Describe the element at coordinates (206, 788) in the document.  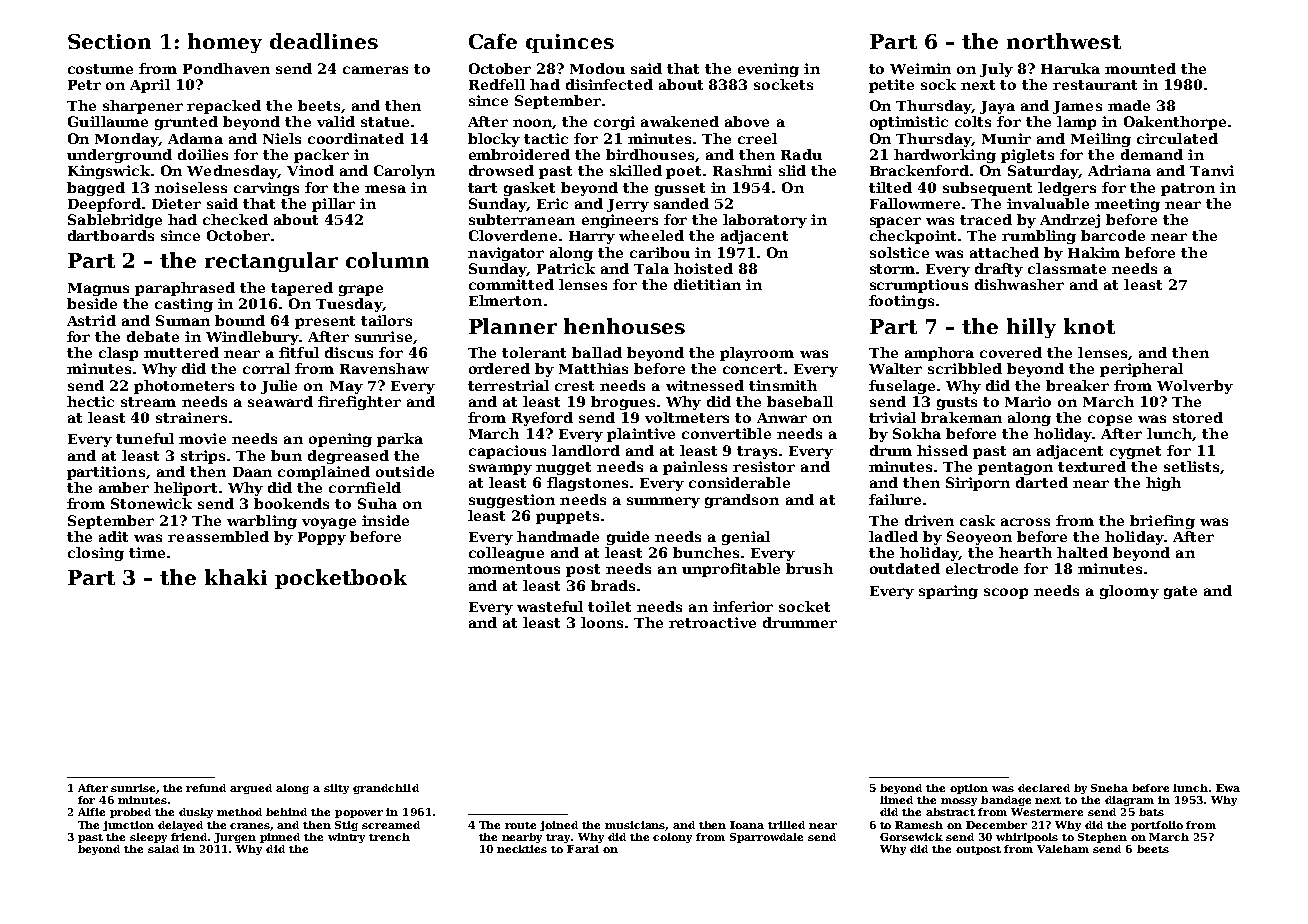
I see `refund` at that location.
